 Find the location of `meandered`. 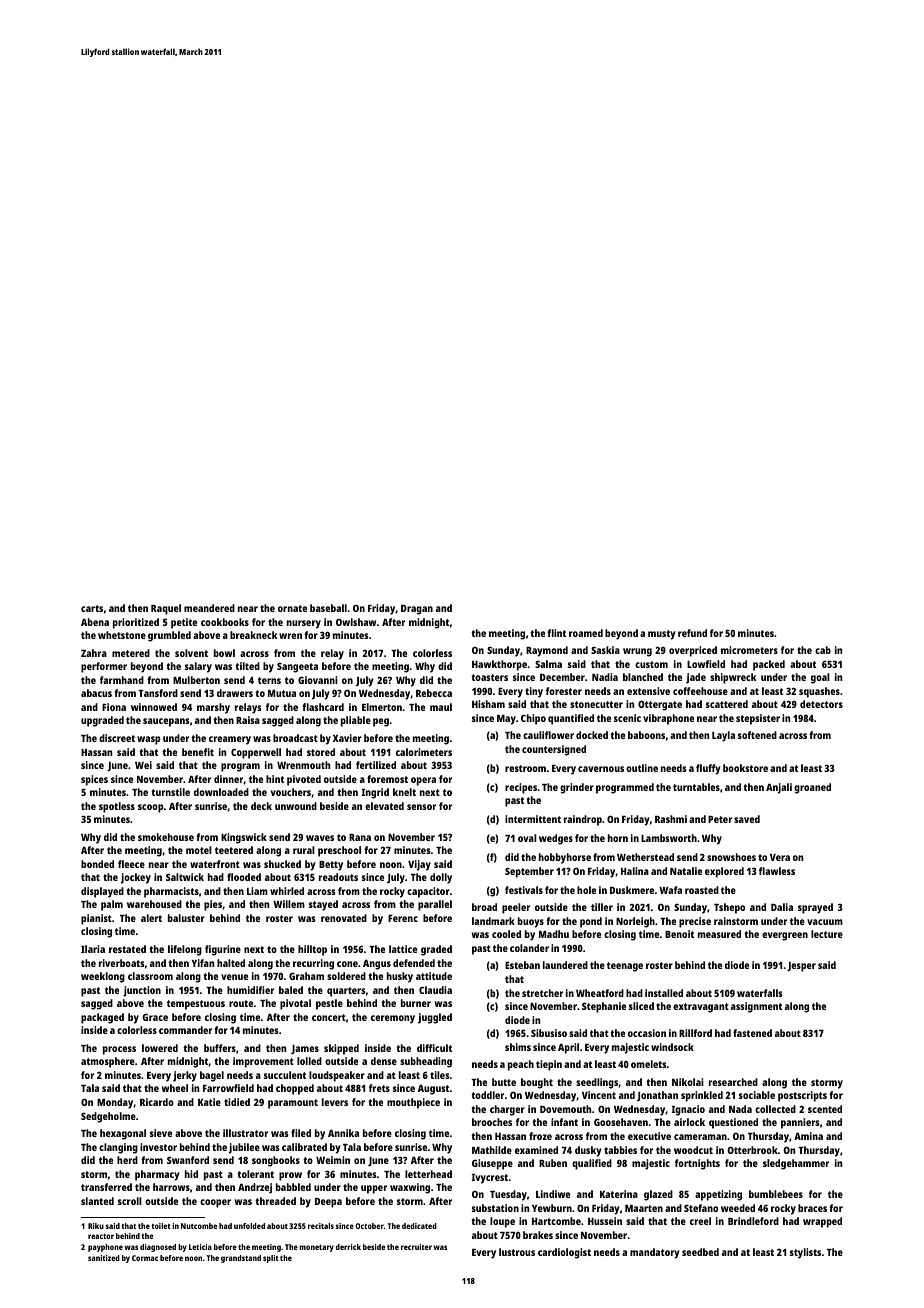

meandered is located at coordinates (209, 608).
